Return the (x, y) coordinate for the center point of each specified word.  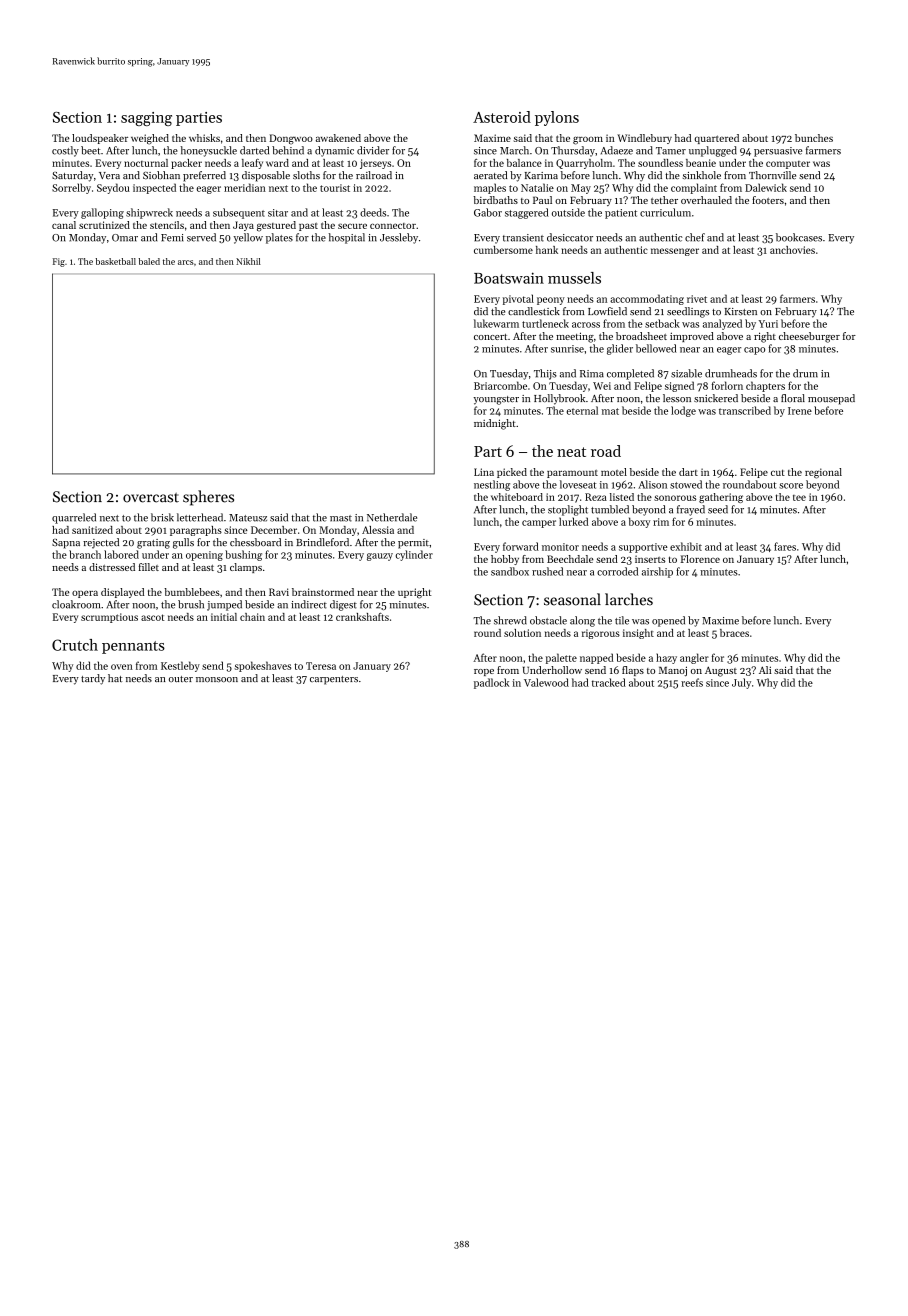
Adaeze (617, 150)
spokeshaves (262, 666)
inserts (650, 559)
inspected (154, 188)
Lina (484, 472)
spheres (208, 498)
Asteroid (502, 117)
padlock (491, 683)
